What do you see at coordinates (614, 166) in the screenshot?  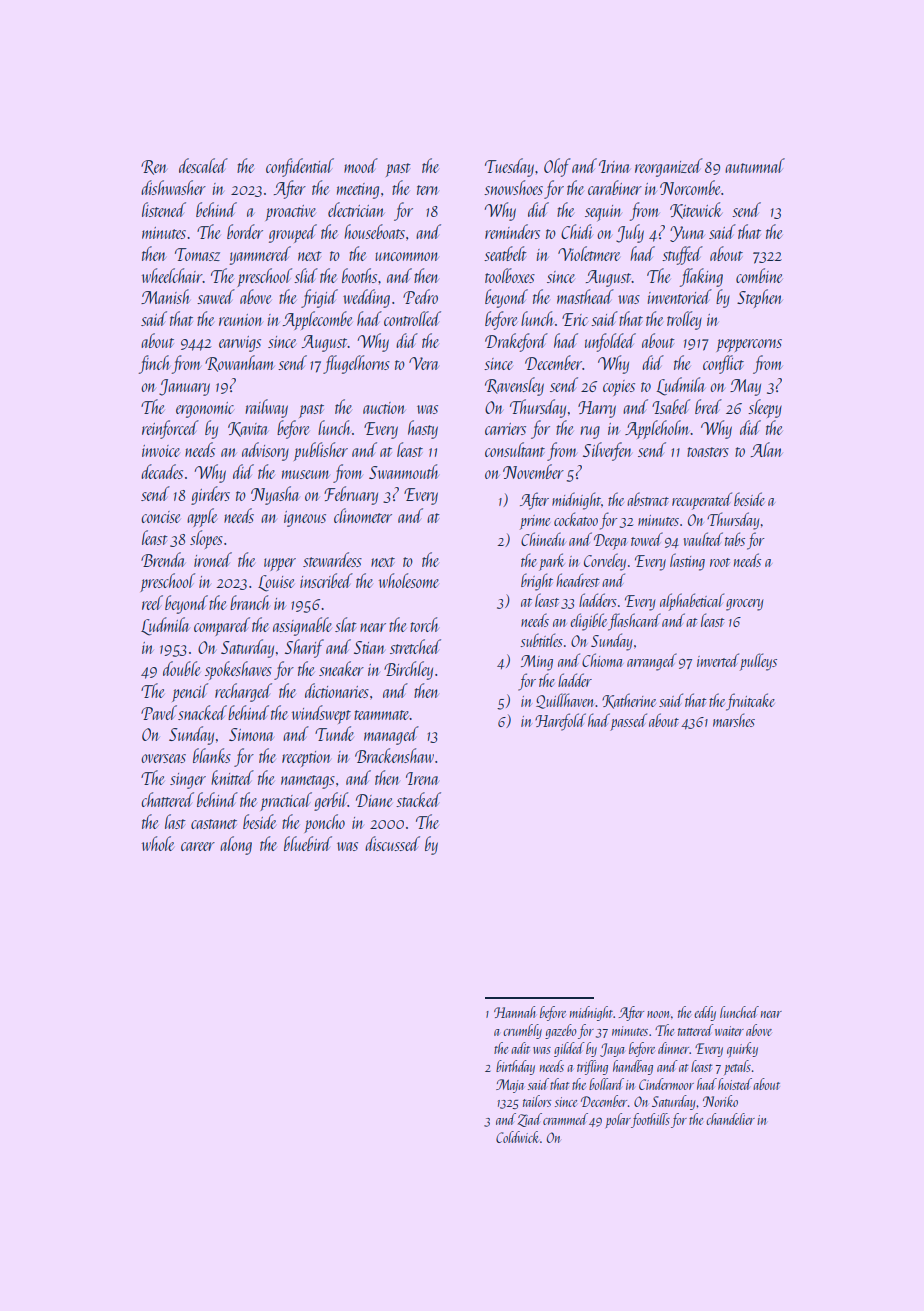 I see `Irina` at bounding box center [614, 166].
